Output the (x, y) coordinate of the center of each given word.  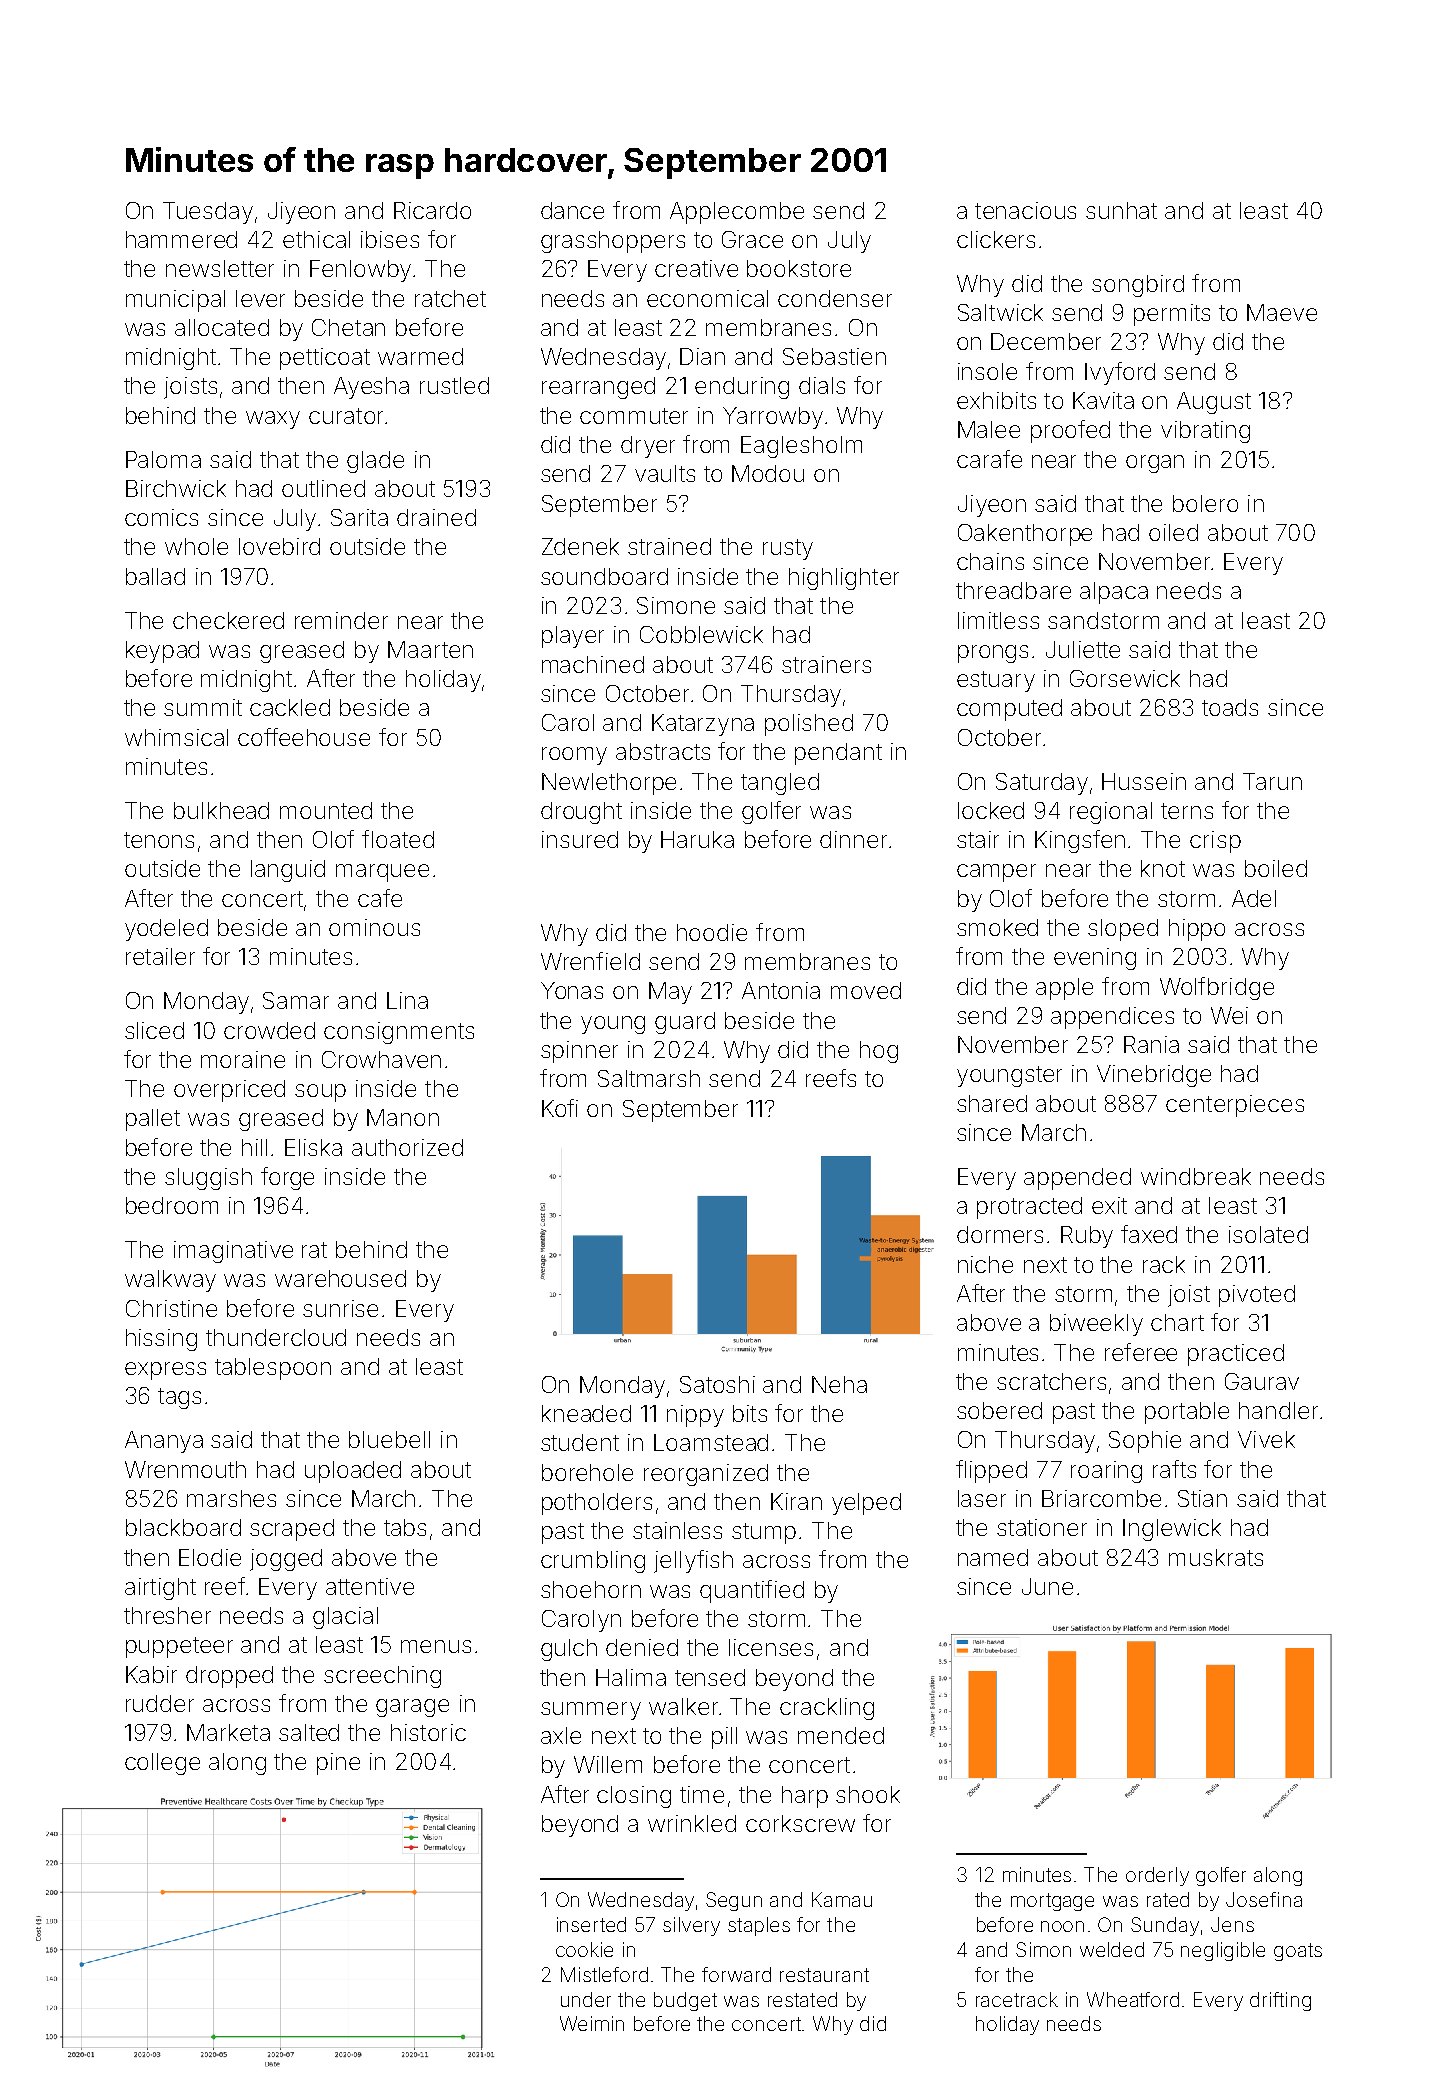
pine (338, 1764)
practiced (1236, 1355)
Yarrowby (773, 418)
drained (436, 517)
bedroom (172, 1205)
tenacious (1025, 210)
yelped (866, 1504)
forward (736, 1974)
